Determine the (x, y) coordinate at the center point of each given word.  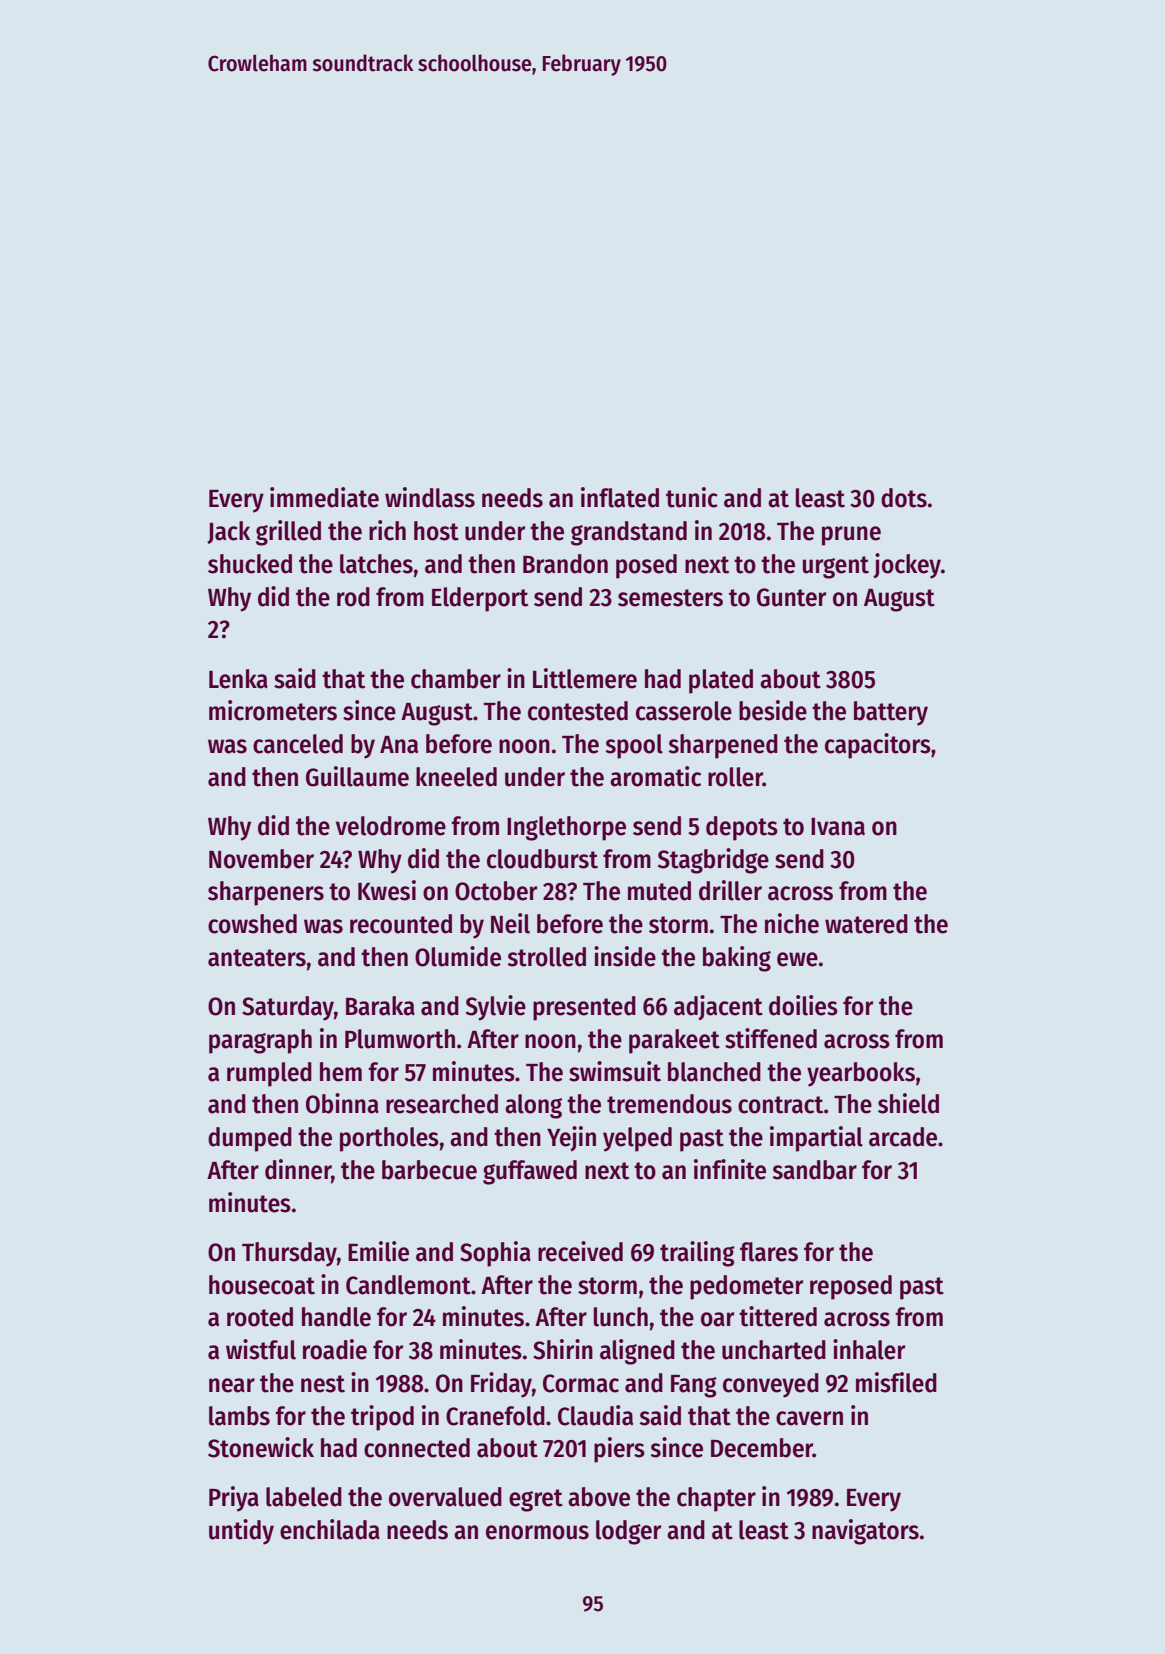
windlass (430, 497)
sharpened (723, 746)
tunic (692, 497)
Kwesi (387, 890)
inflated (620, 497)
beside (773, 710)
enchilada (330, 1529)
